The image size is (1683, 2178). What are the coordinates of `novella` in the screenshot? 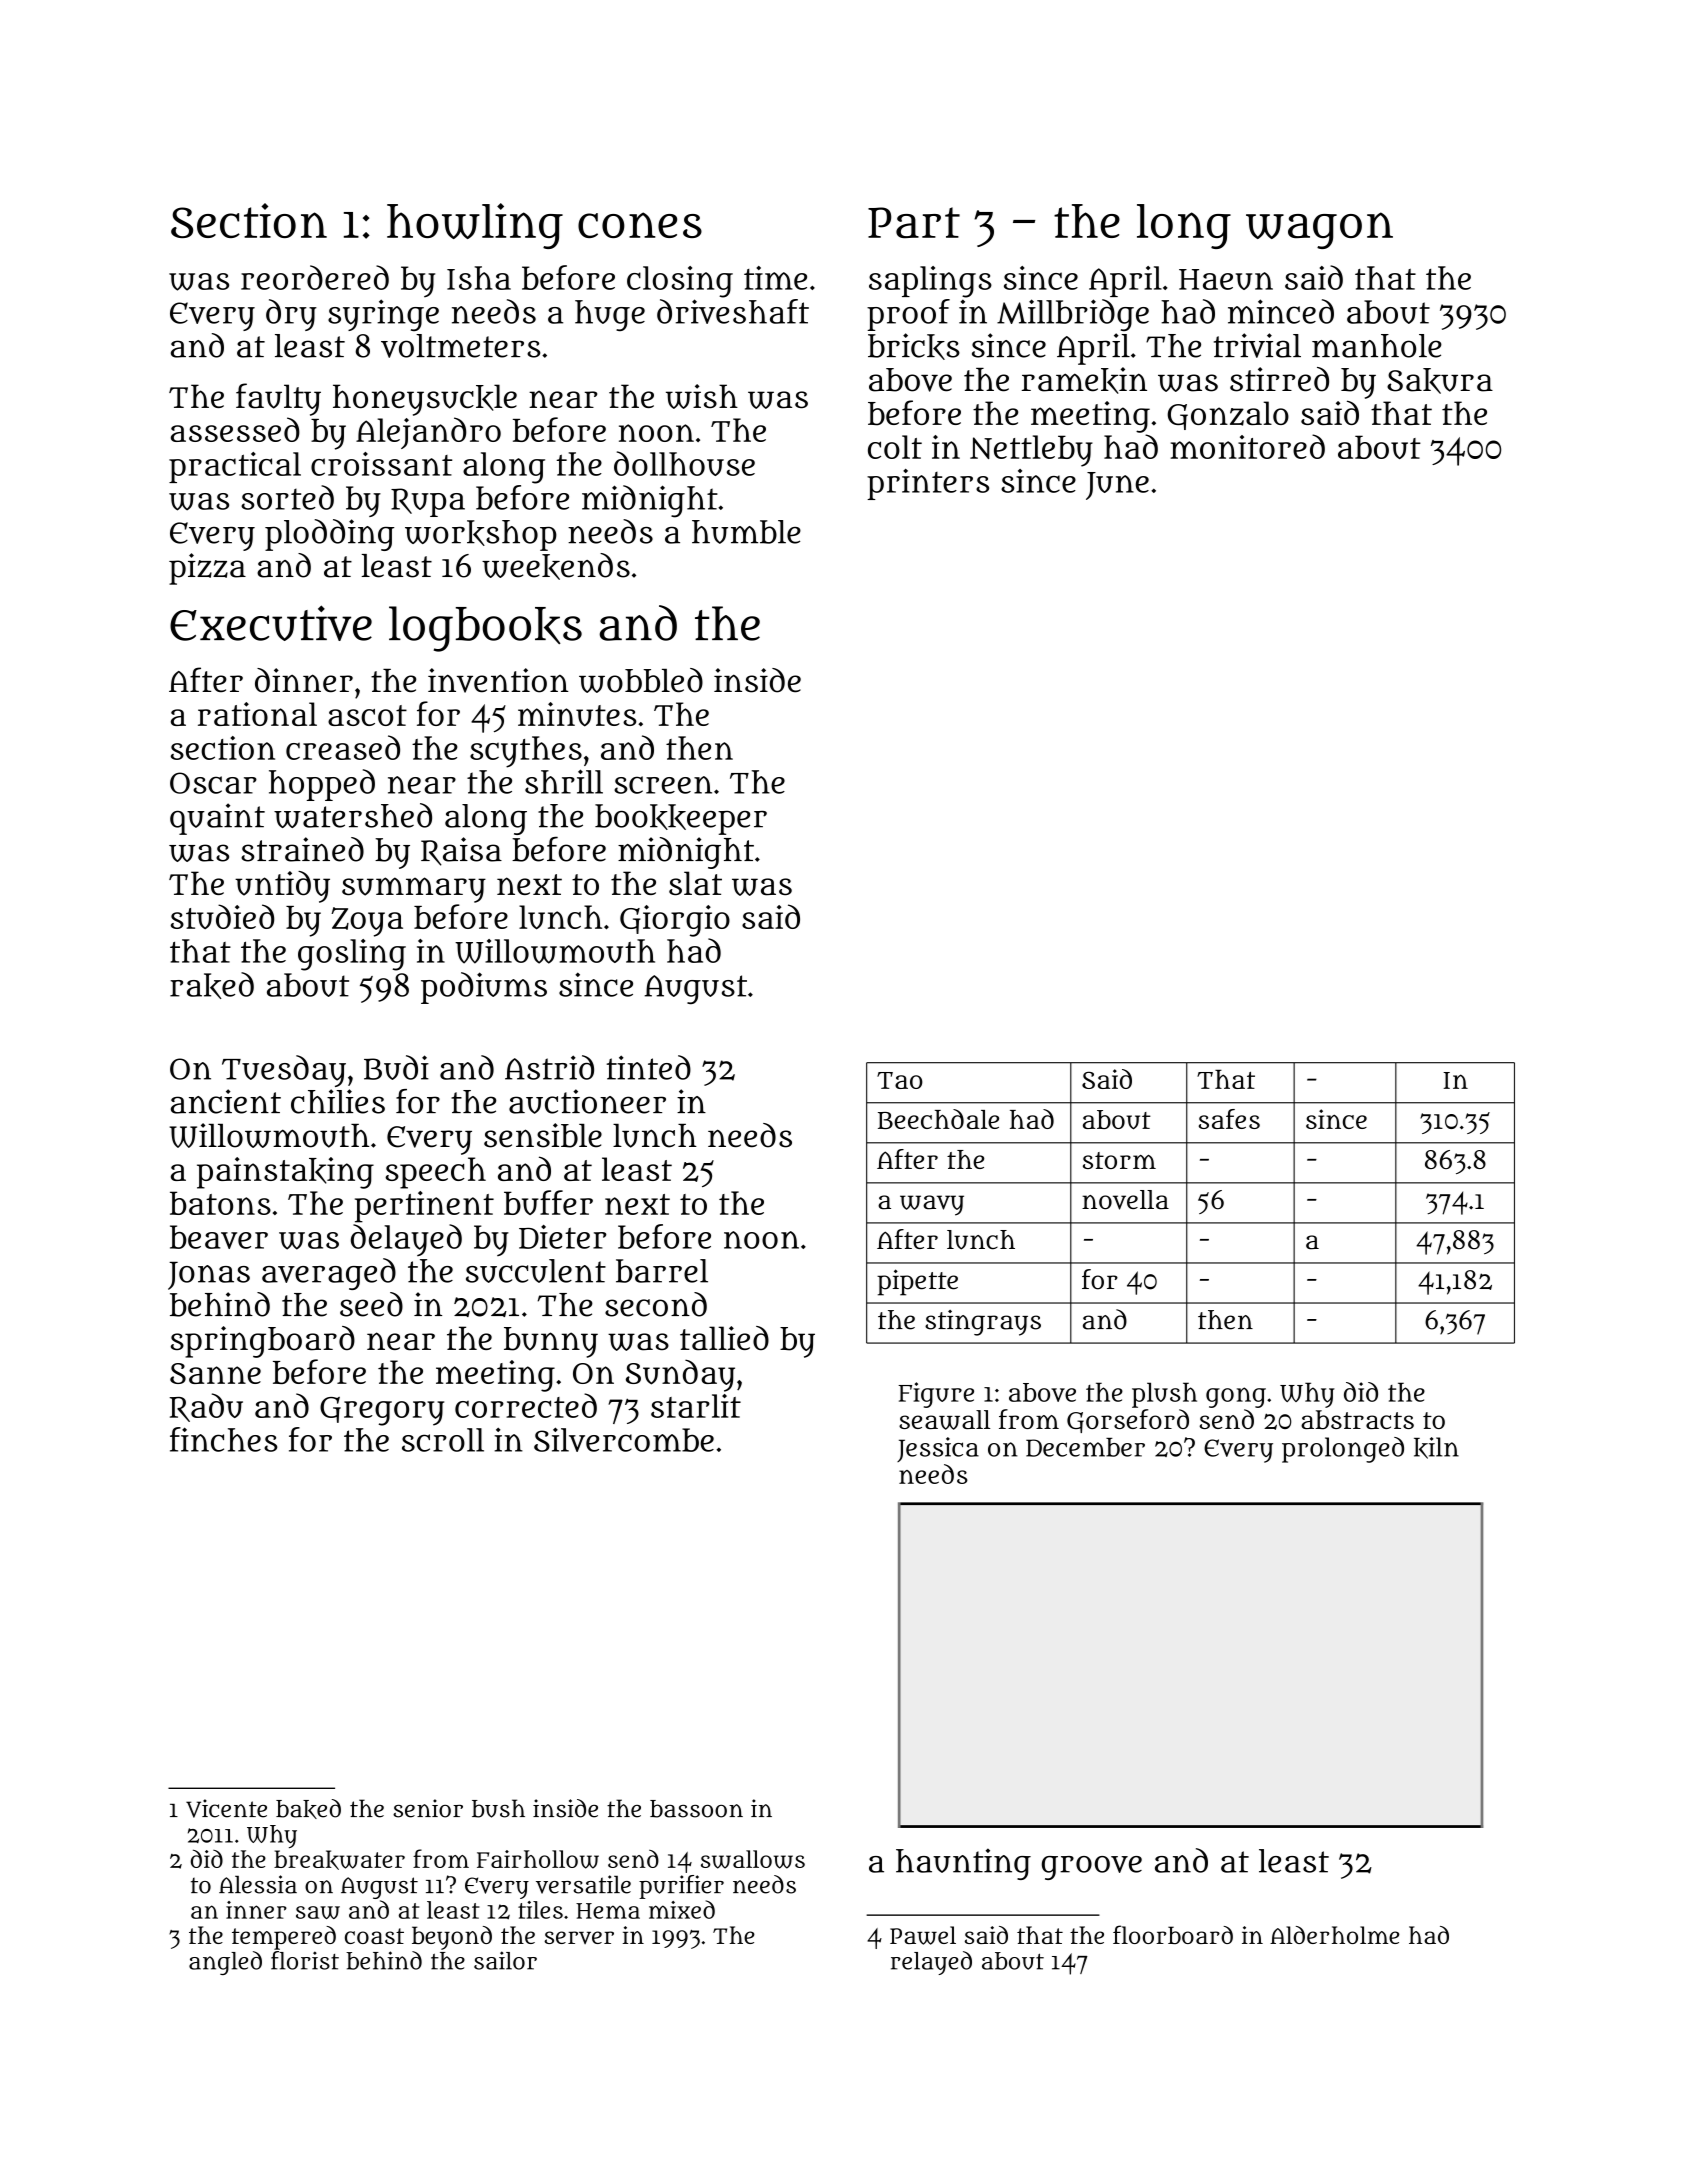 It's located at (1125, 1200).
